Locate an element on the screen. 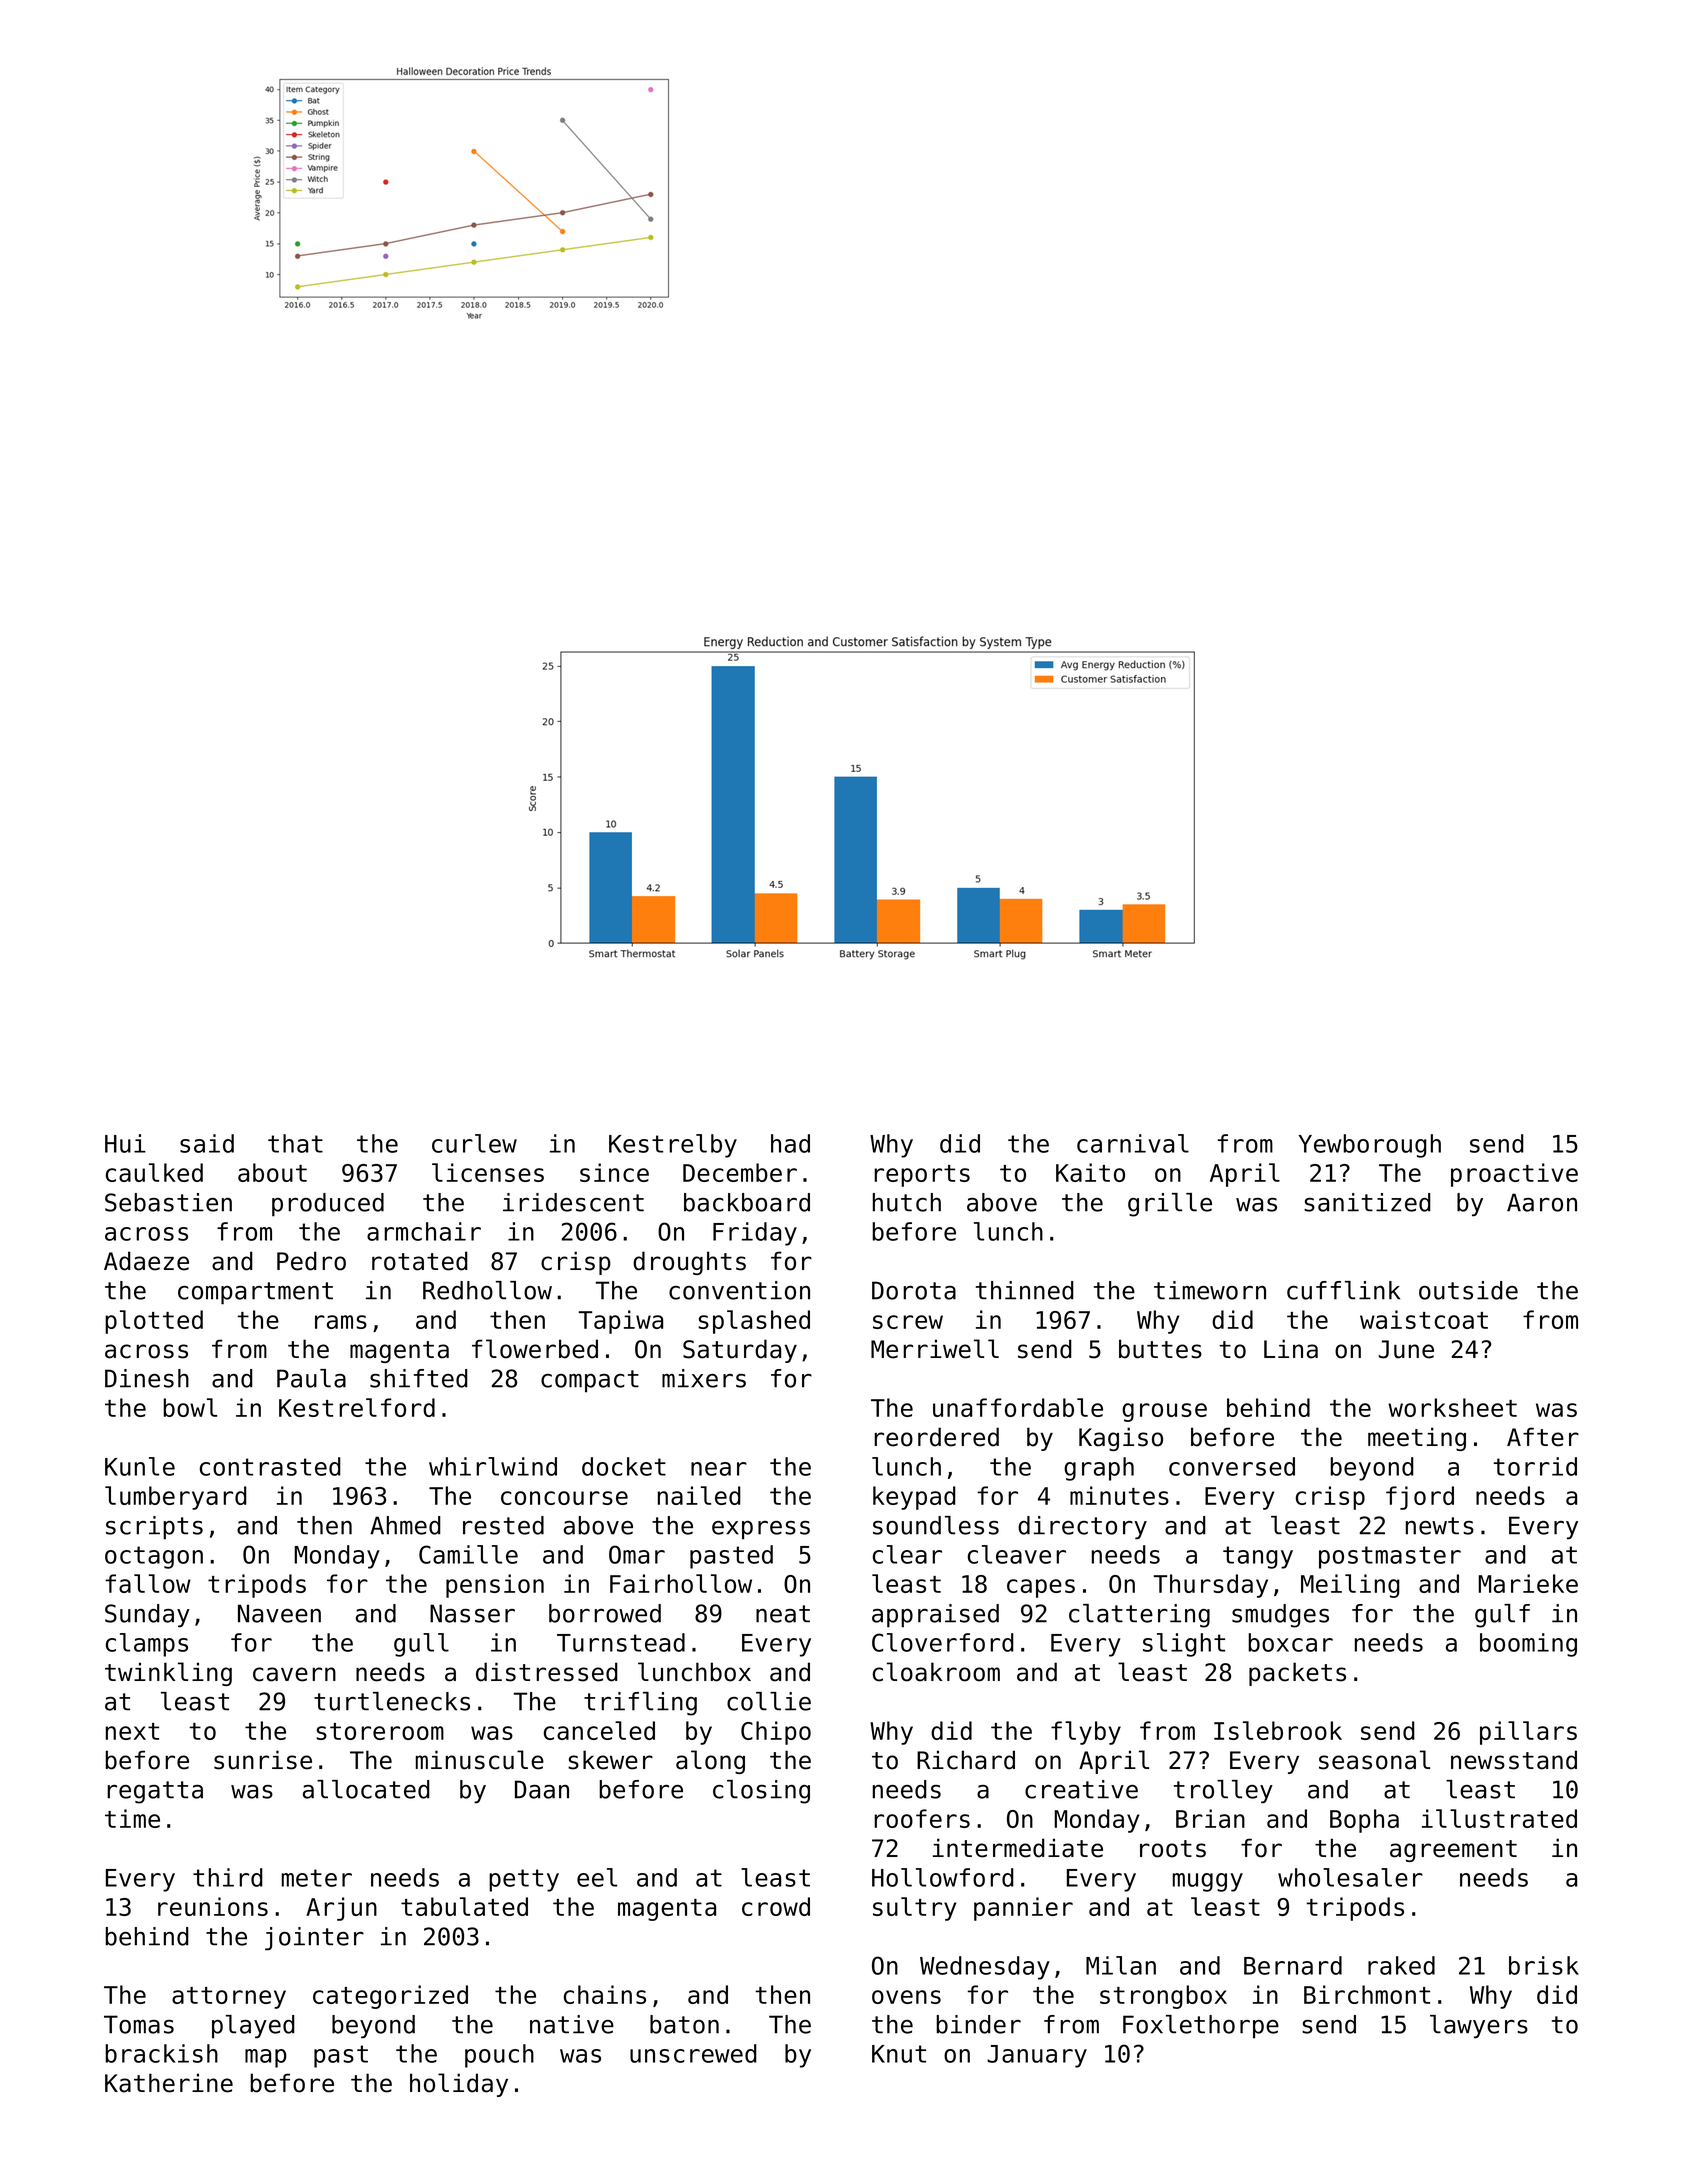 The height and width of the screenshot is (2178, 1683). seasonal is located at coordinates (1374, 1760).
